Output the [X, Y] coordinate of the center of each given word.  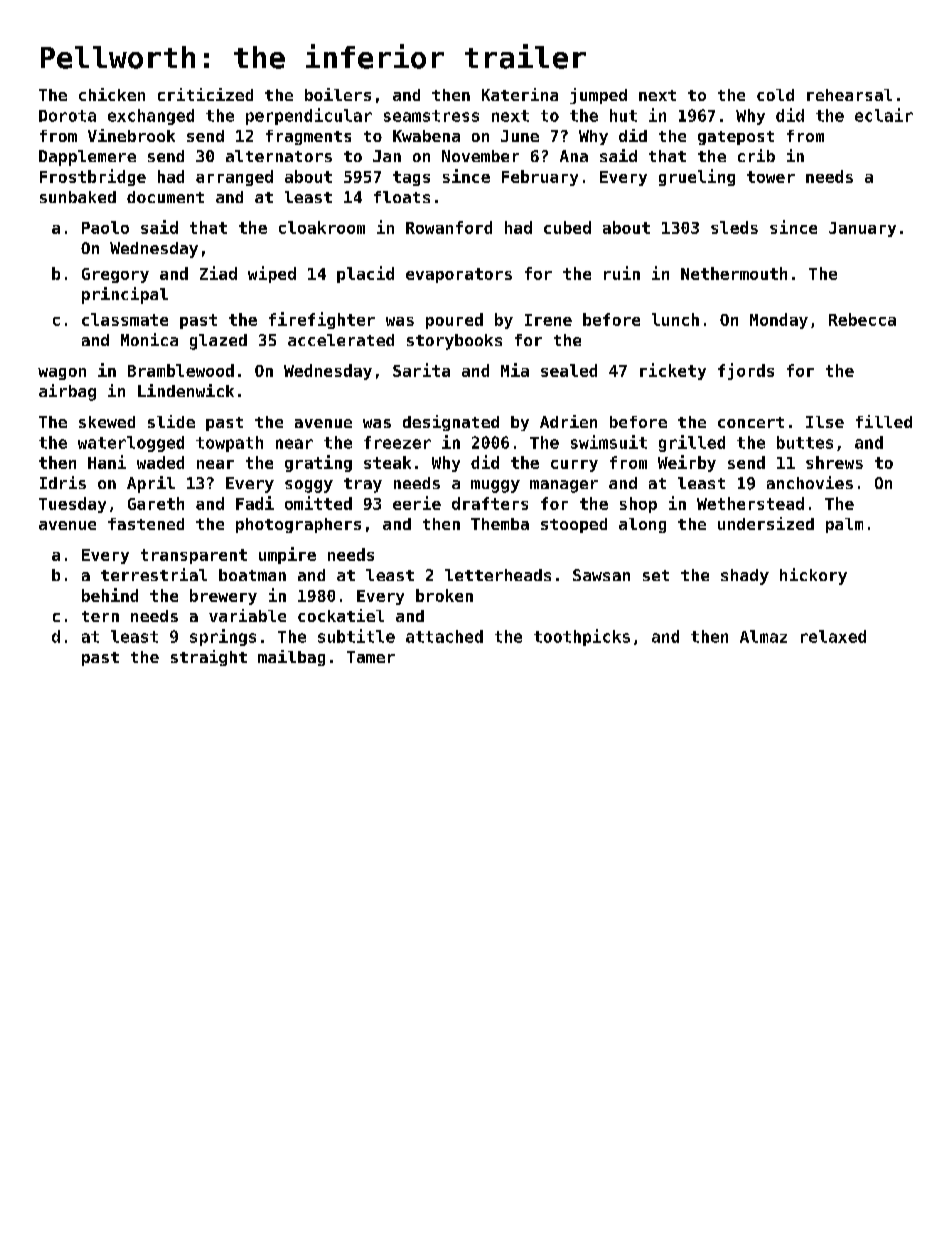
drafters [490, 503]
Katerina [520, 94]
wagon [62, 374]
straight [209, 658]
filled [884, 421]
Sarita [421, 370]
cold [775, 95]
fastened [146, 524]
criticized [205, 94]
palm [844, 525]
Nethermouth [734, 273]
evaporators [459, 275]
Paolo [105, 227]
